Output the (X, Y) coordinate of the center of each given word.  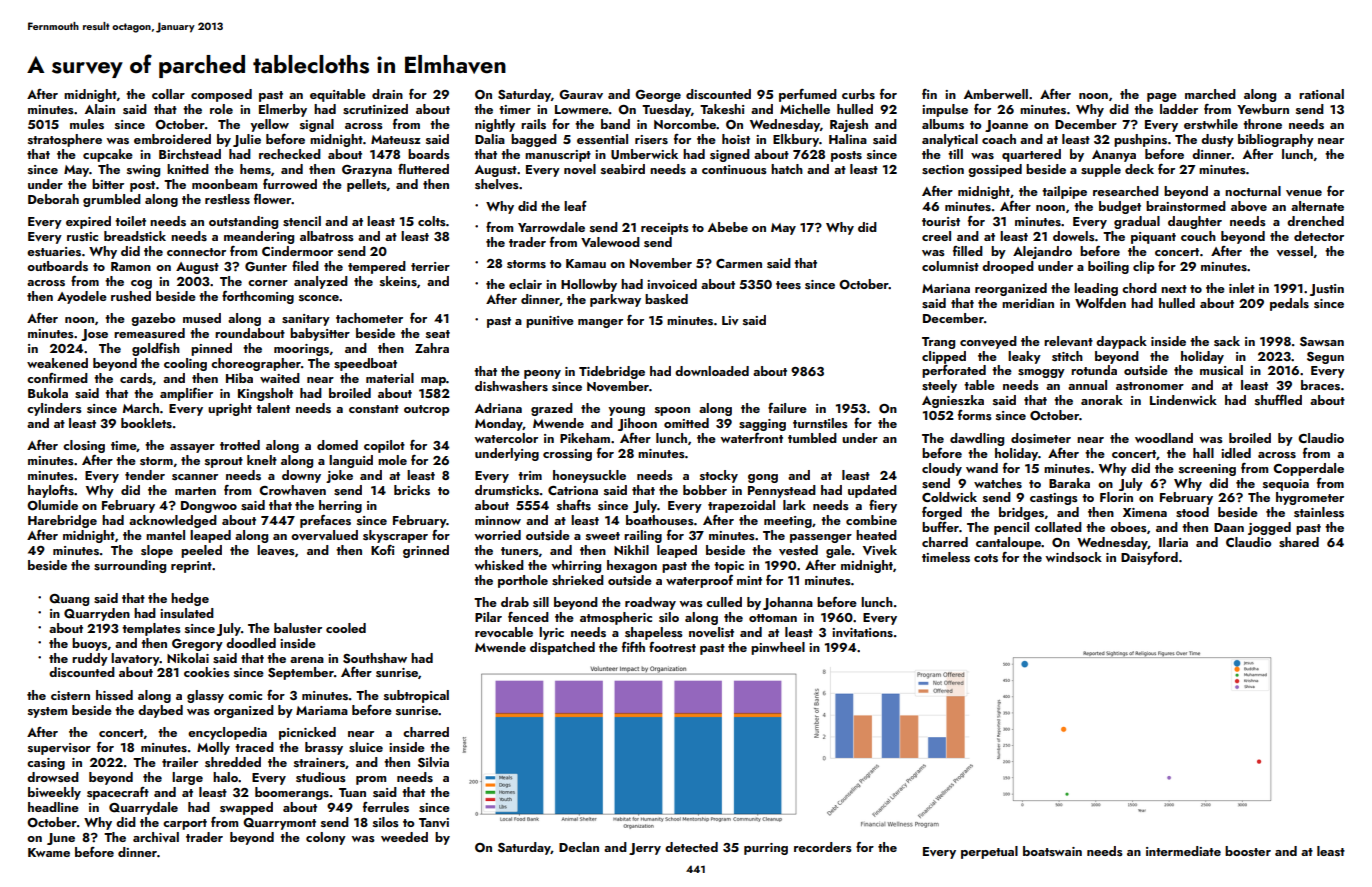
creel (936, 236)
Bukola (48, 393)
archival (156, 837)
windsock (1073, 557)
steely (939, 386)
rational (1321, 94)
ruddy (90, 659)
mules (87, 124)
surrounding (130, 566)
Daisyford (1149, 558)
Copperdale (1308, 469)
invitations (862, 633)
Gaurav (581, 95)
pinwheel (778, 648)
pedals (1289, 304)
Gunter (266, 267)
